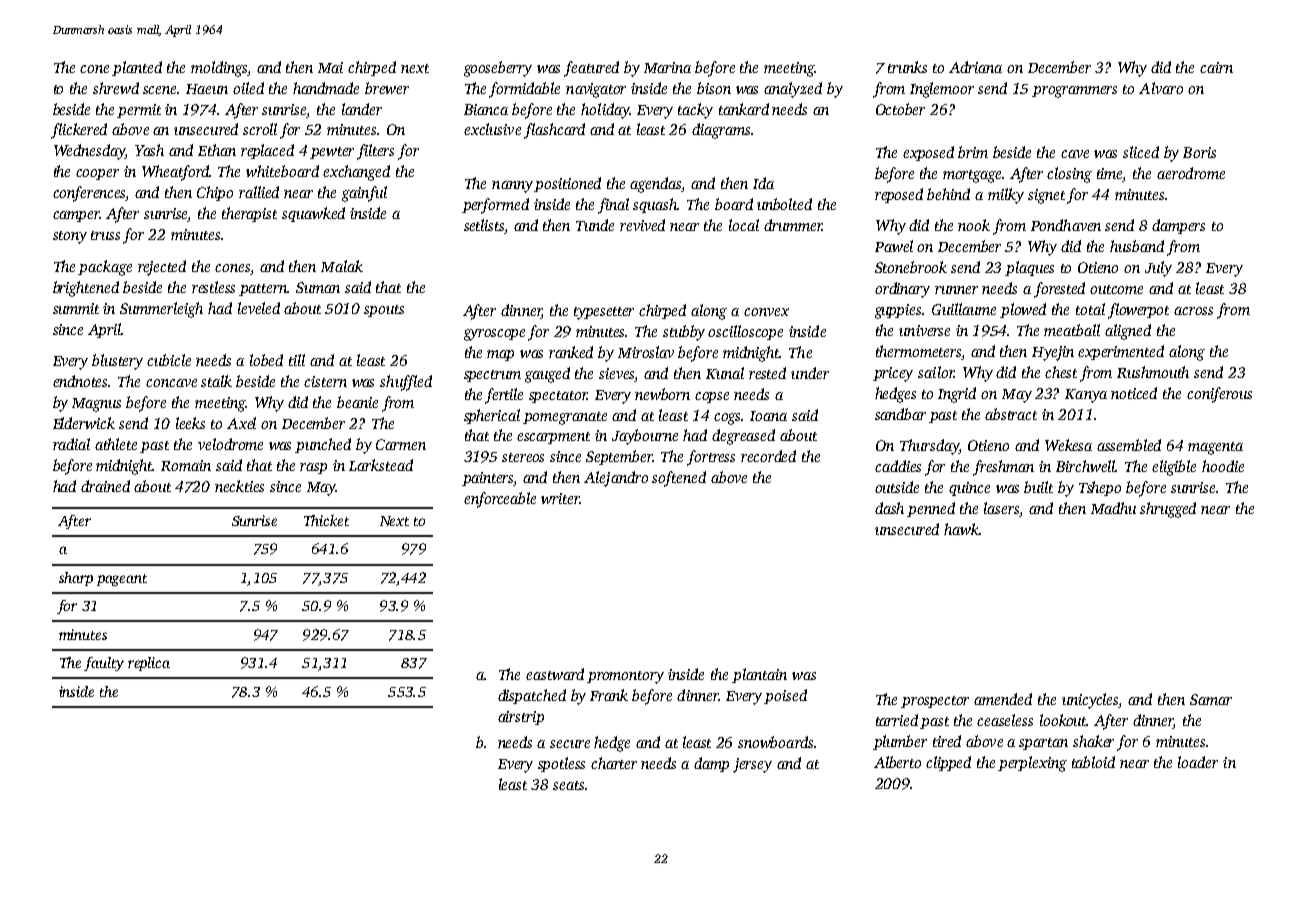 The image size is (1308, 924). Describe the element at coordinates (1211, 699) in the screenshot. I see `Samar` at that location.
